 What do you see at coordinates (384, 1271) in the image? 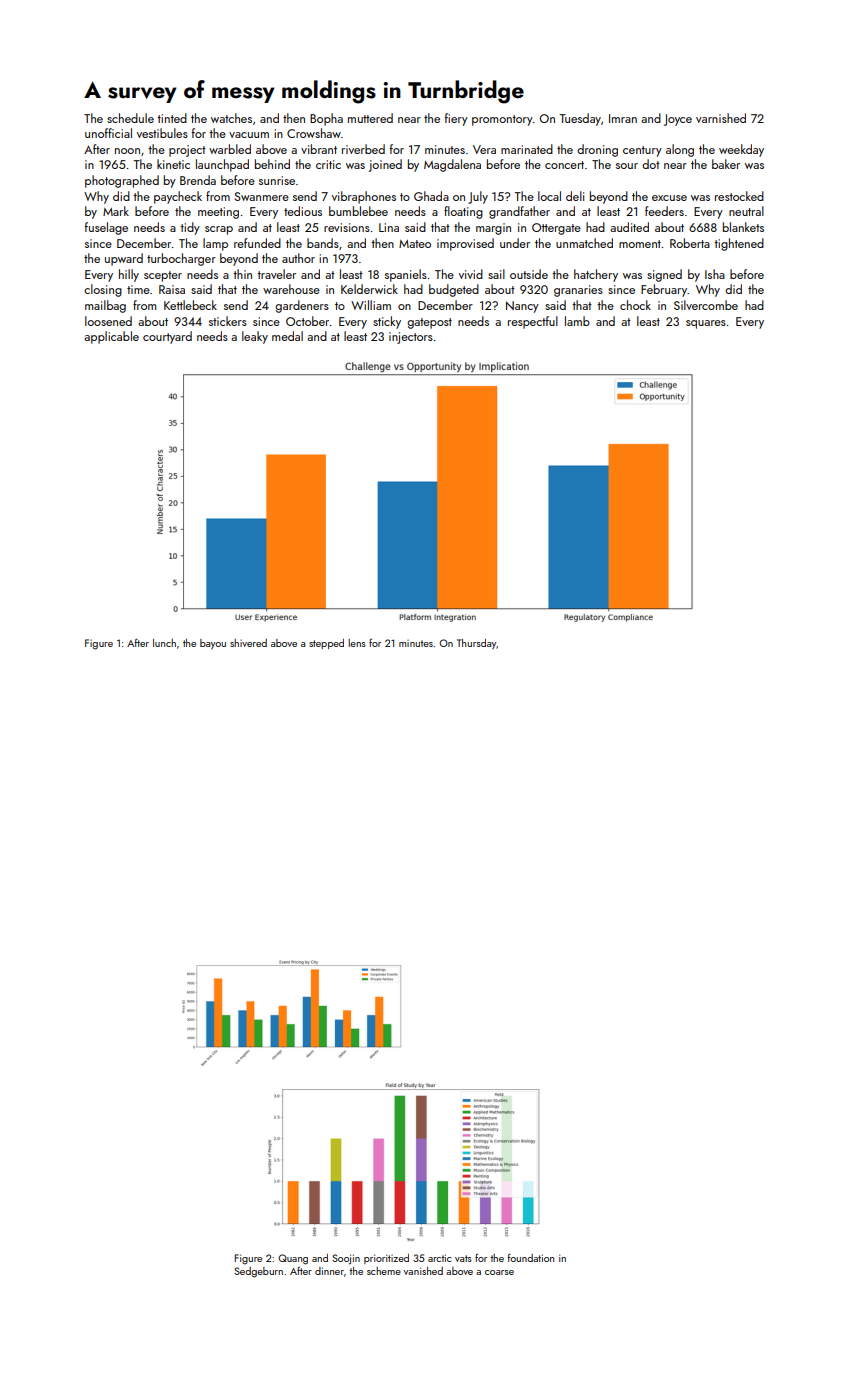
I see `scheme` at bounding box center [384, 1271].
